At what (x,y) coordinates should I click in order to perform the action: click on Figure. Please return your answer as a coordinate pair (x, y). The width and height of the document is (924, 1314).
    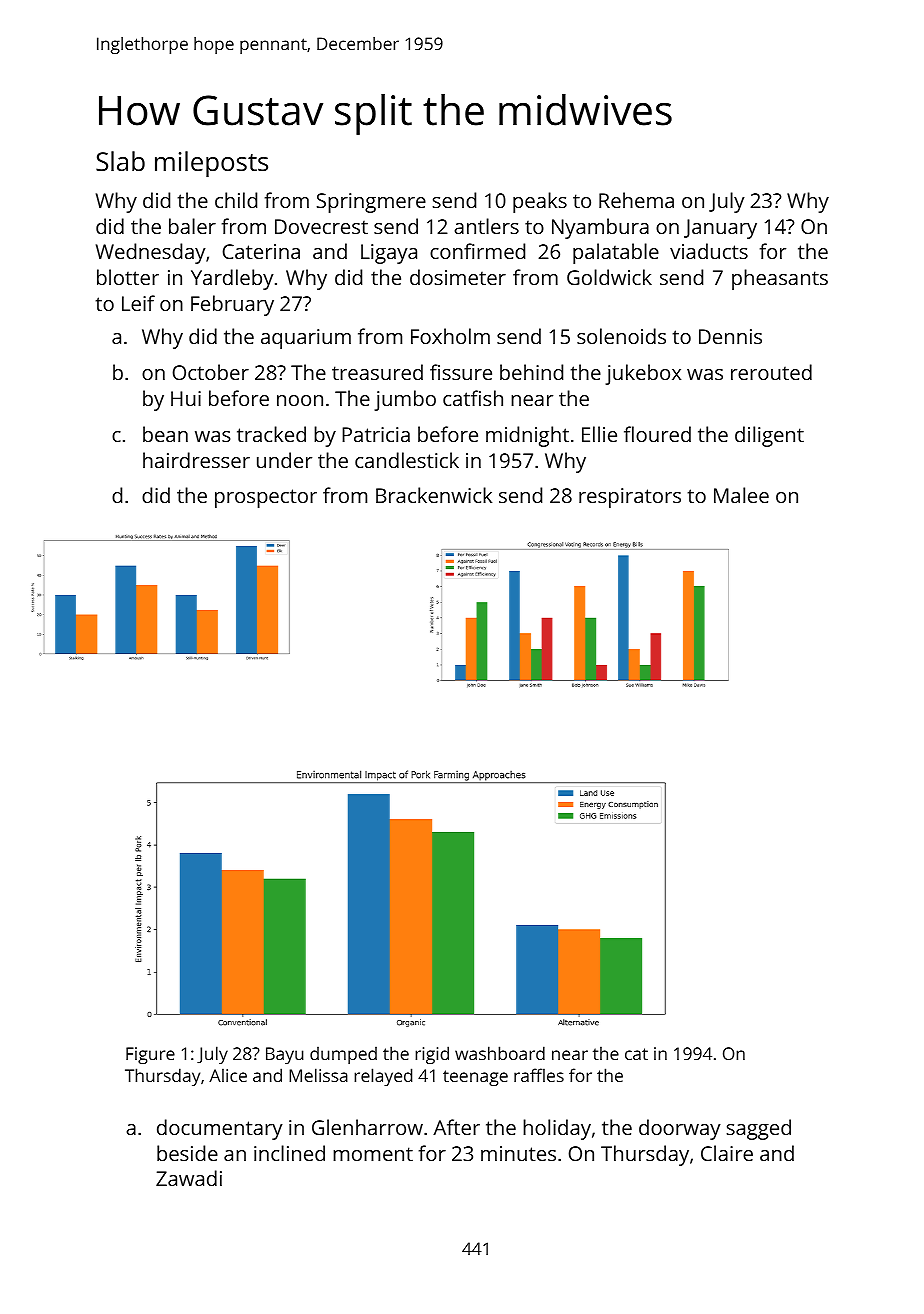
    Looking at the image, I should click on (150, 1055).
